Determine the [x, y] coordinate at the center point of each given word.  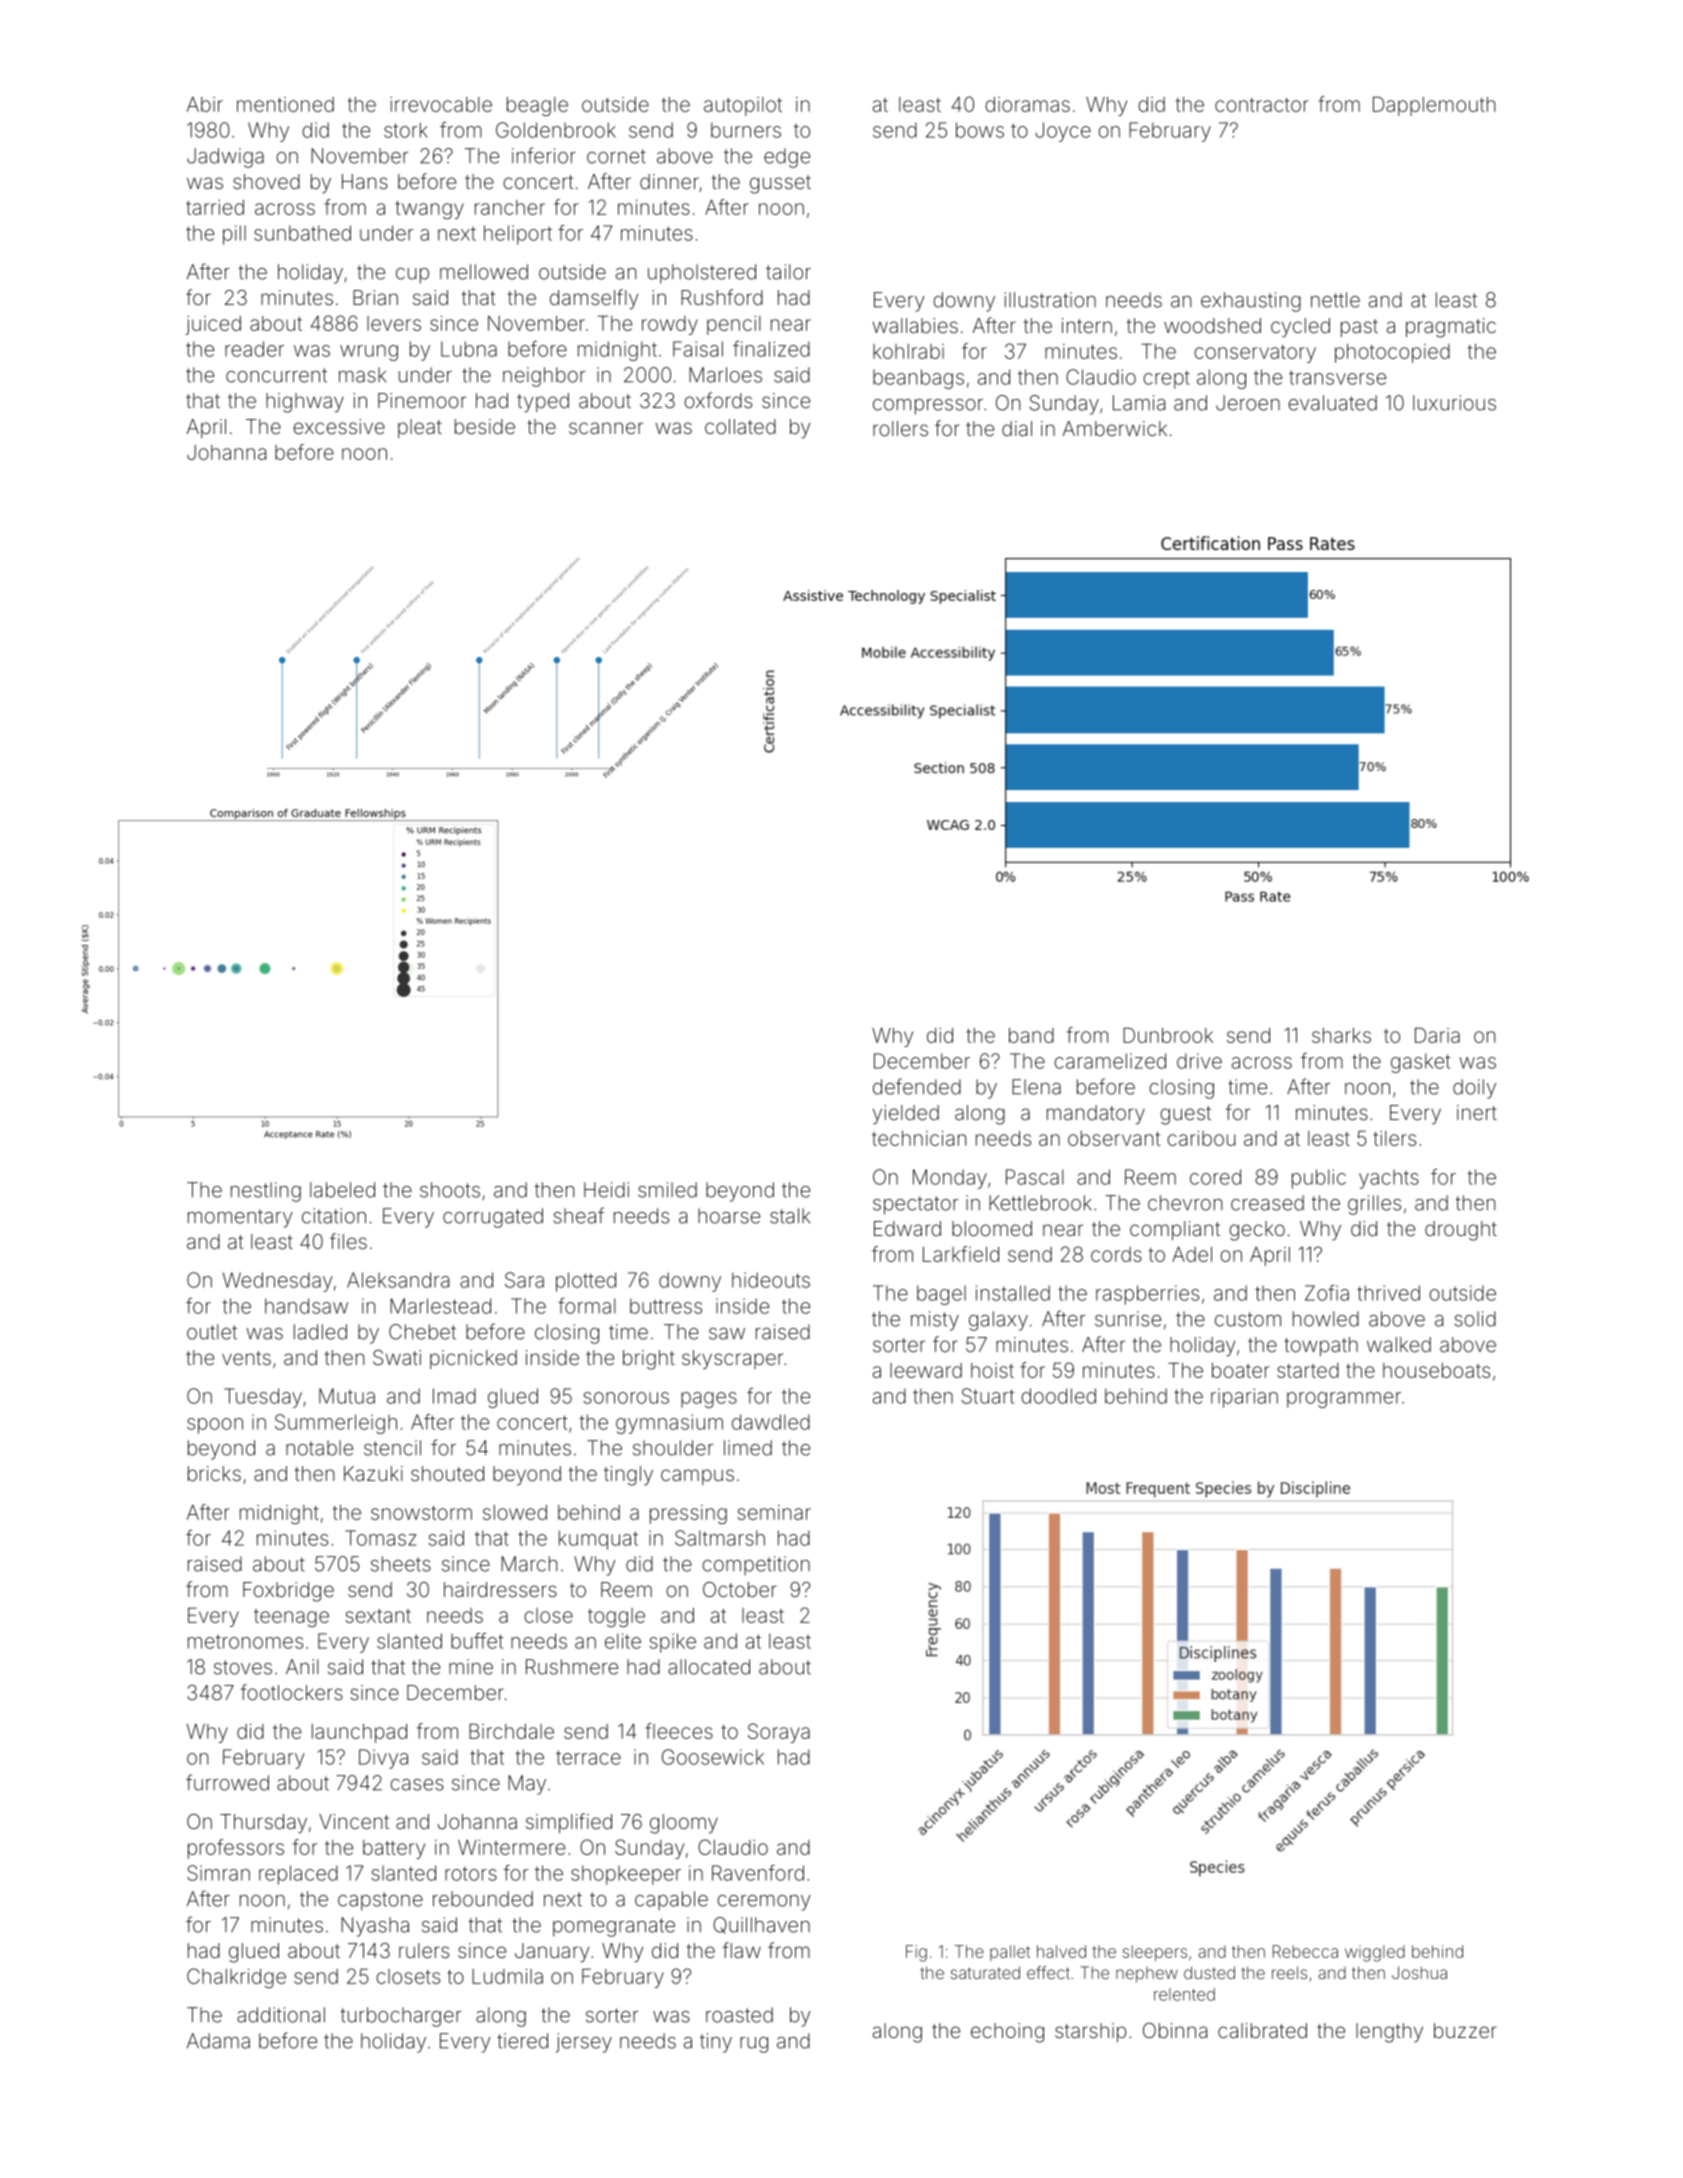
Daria [1437, 1035]
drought [1461, 1231]
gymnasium [669, 1424]
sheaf [579, 1215]
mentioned [285, 104]
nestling [266, 1192]
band [1031, 1035]
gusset [780, 184]
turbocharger [400, 2017]
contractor [1262, 105]
